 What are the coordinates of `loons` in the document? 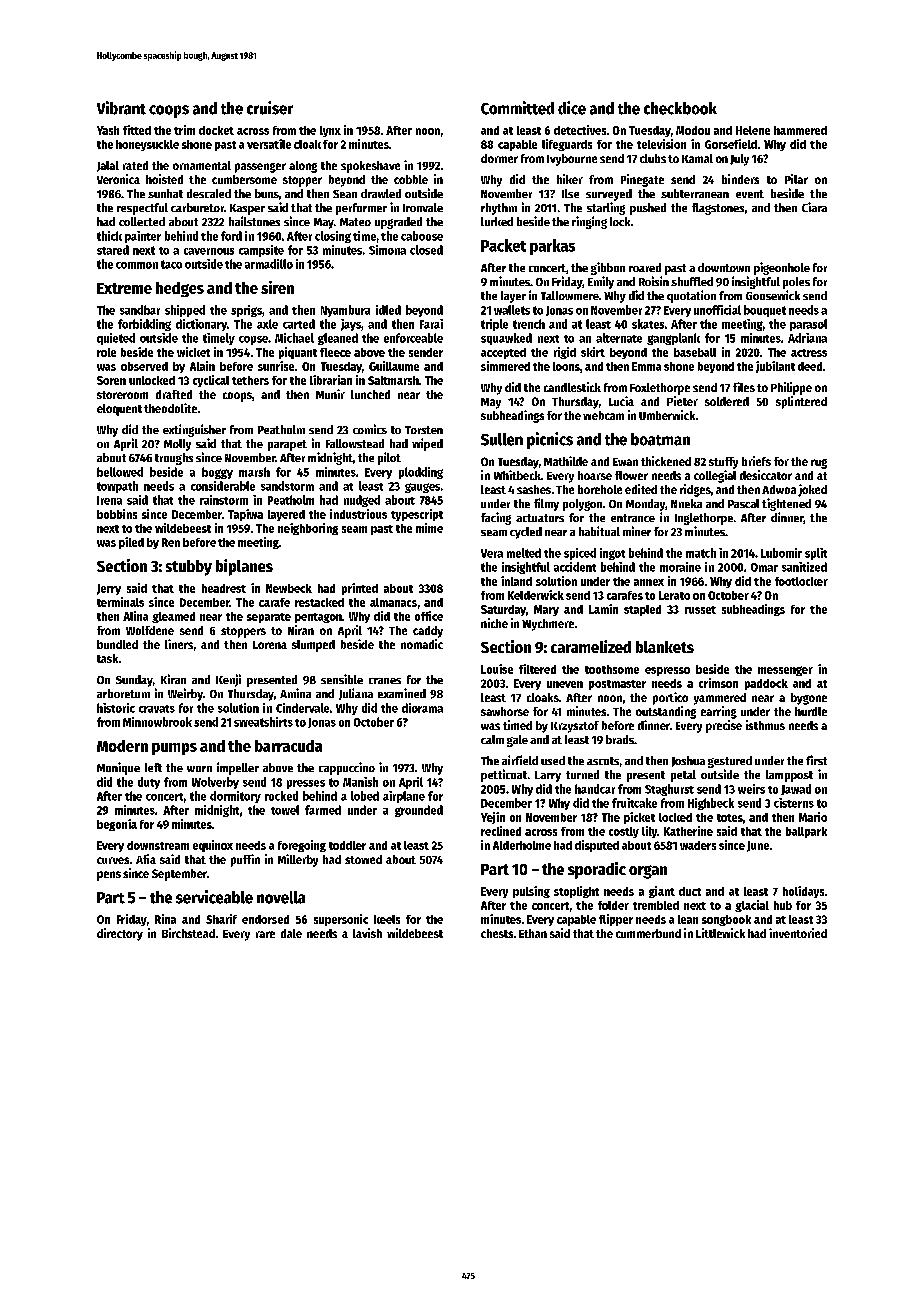 It's located at (566, 366).
